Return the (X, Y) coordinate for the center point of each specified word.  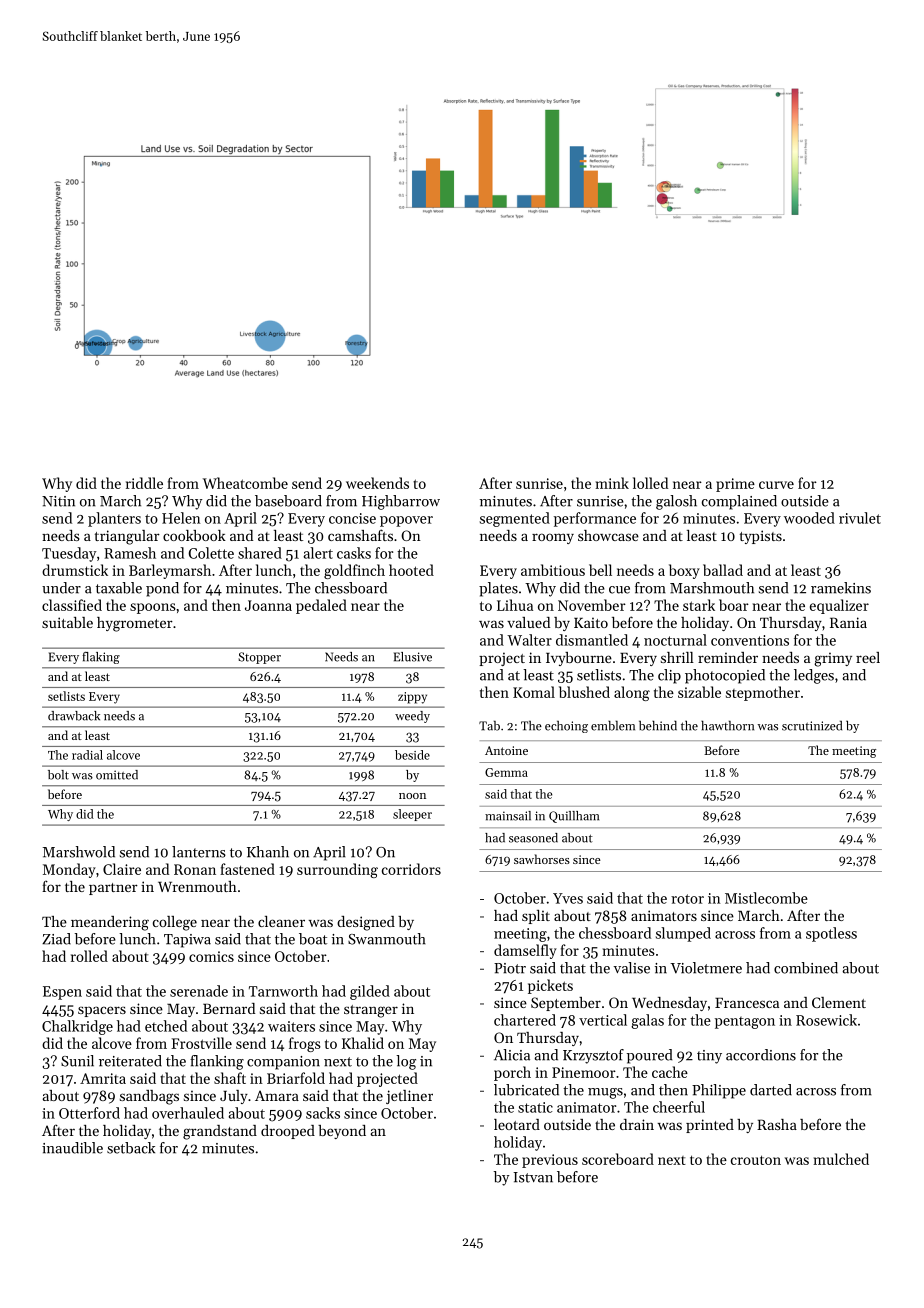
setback (131, 1148)
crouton (756, 1160)
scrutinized (812, 726)
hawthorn (727, 725)
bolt (58, 775)
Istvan (533, 1177)
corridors (411, 869)
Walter (529, 640)
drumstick (75, 570)
